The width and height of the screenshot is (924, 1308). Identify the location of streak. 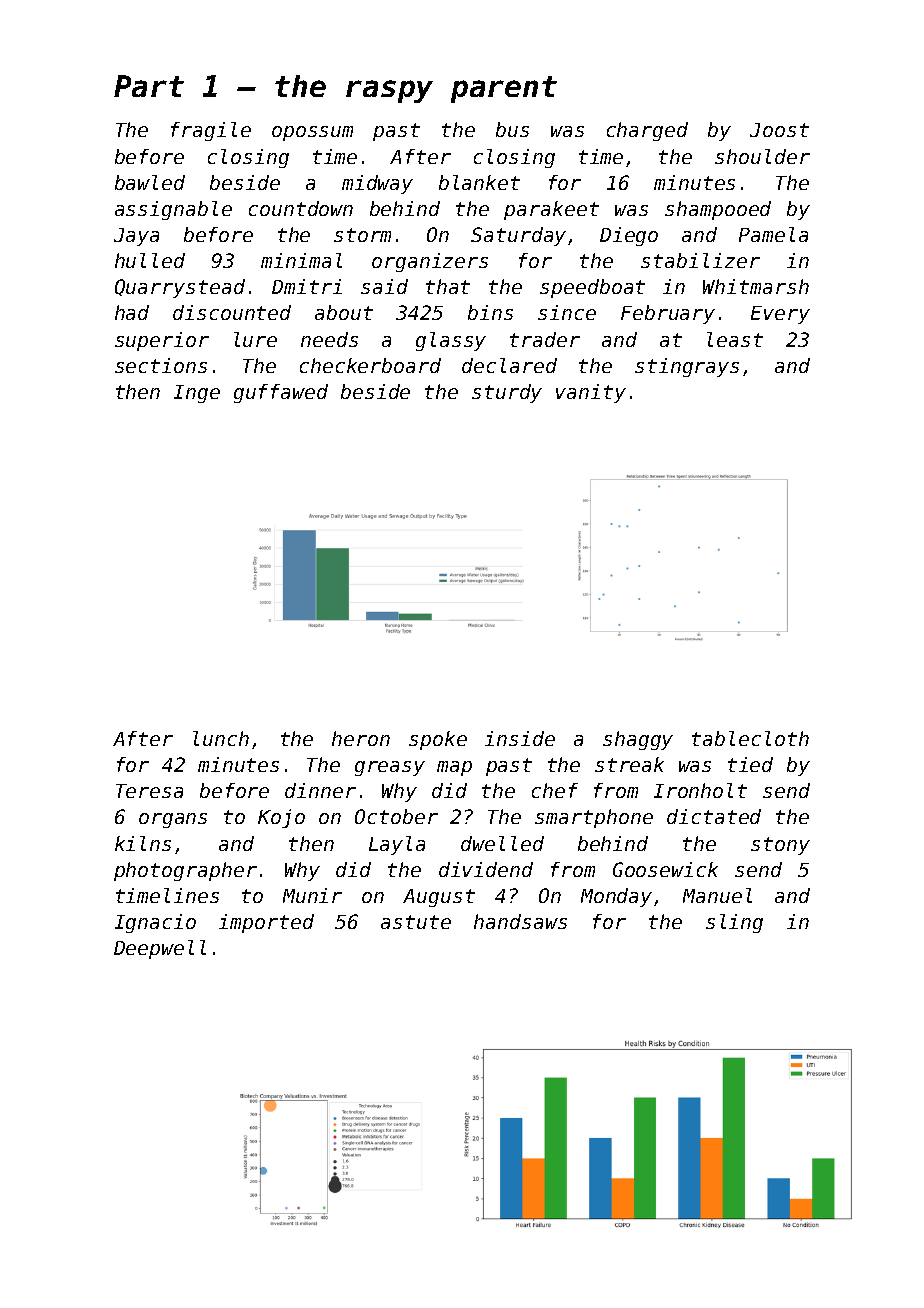
(629, 764).
